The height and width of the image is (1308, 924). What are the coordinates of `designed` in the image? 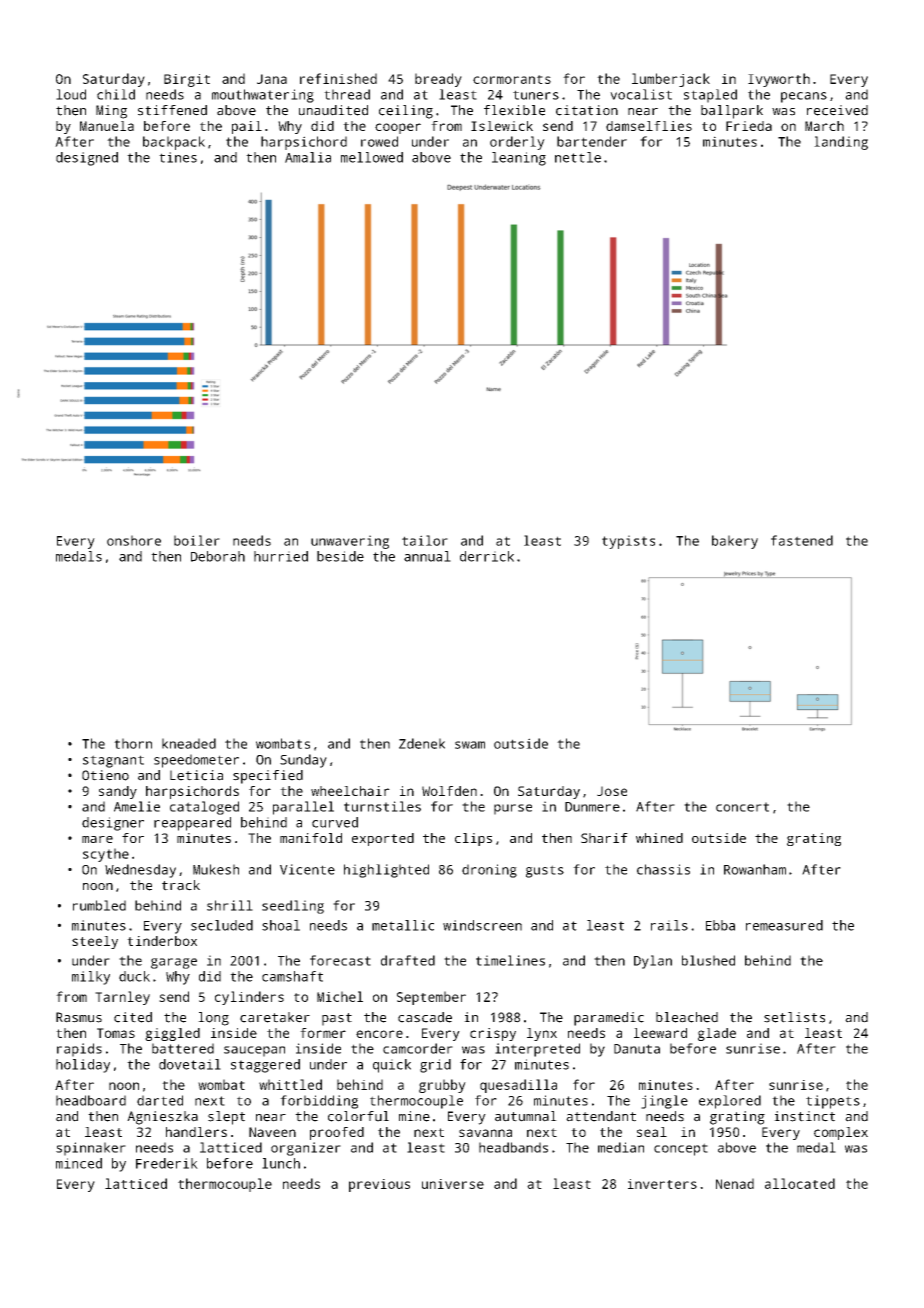 It's located at (87, 159).
